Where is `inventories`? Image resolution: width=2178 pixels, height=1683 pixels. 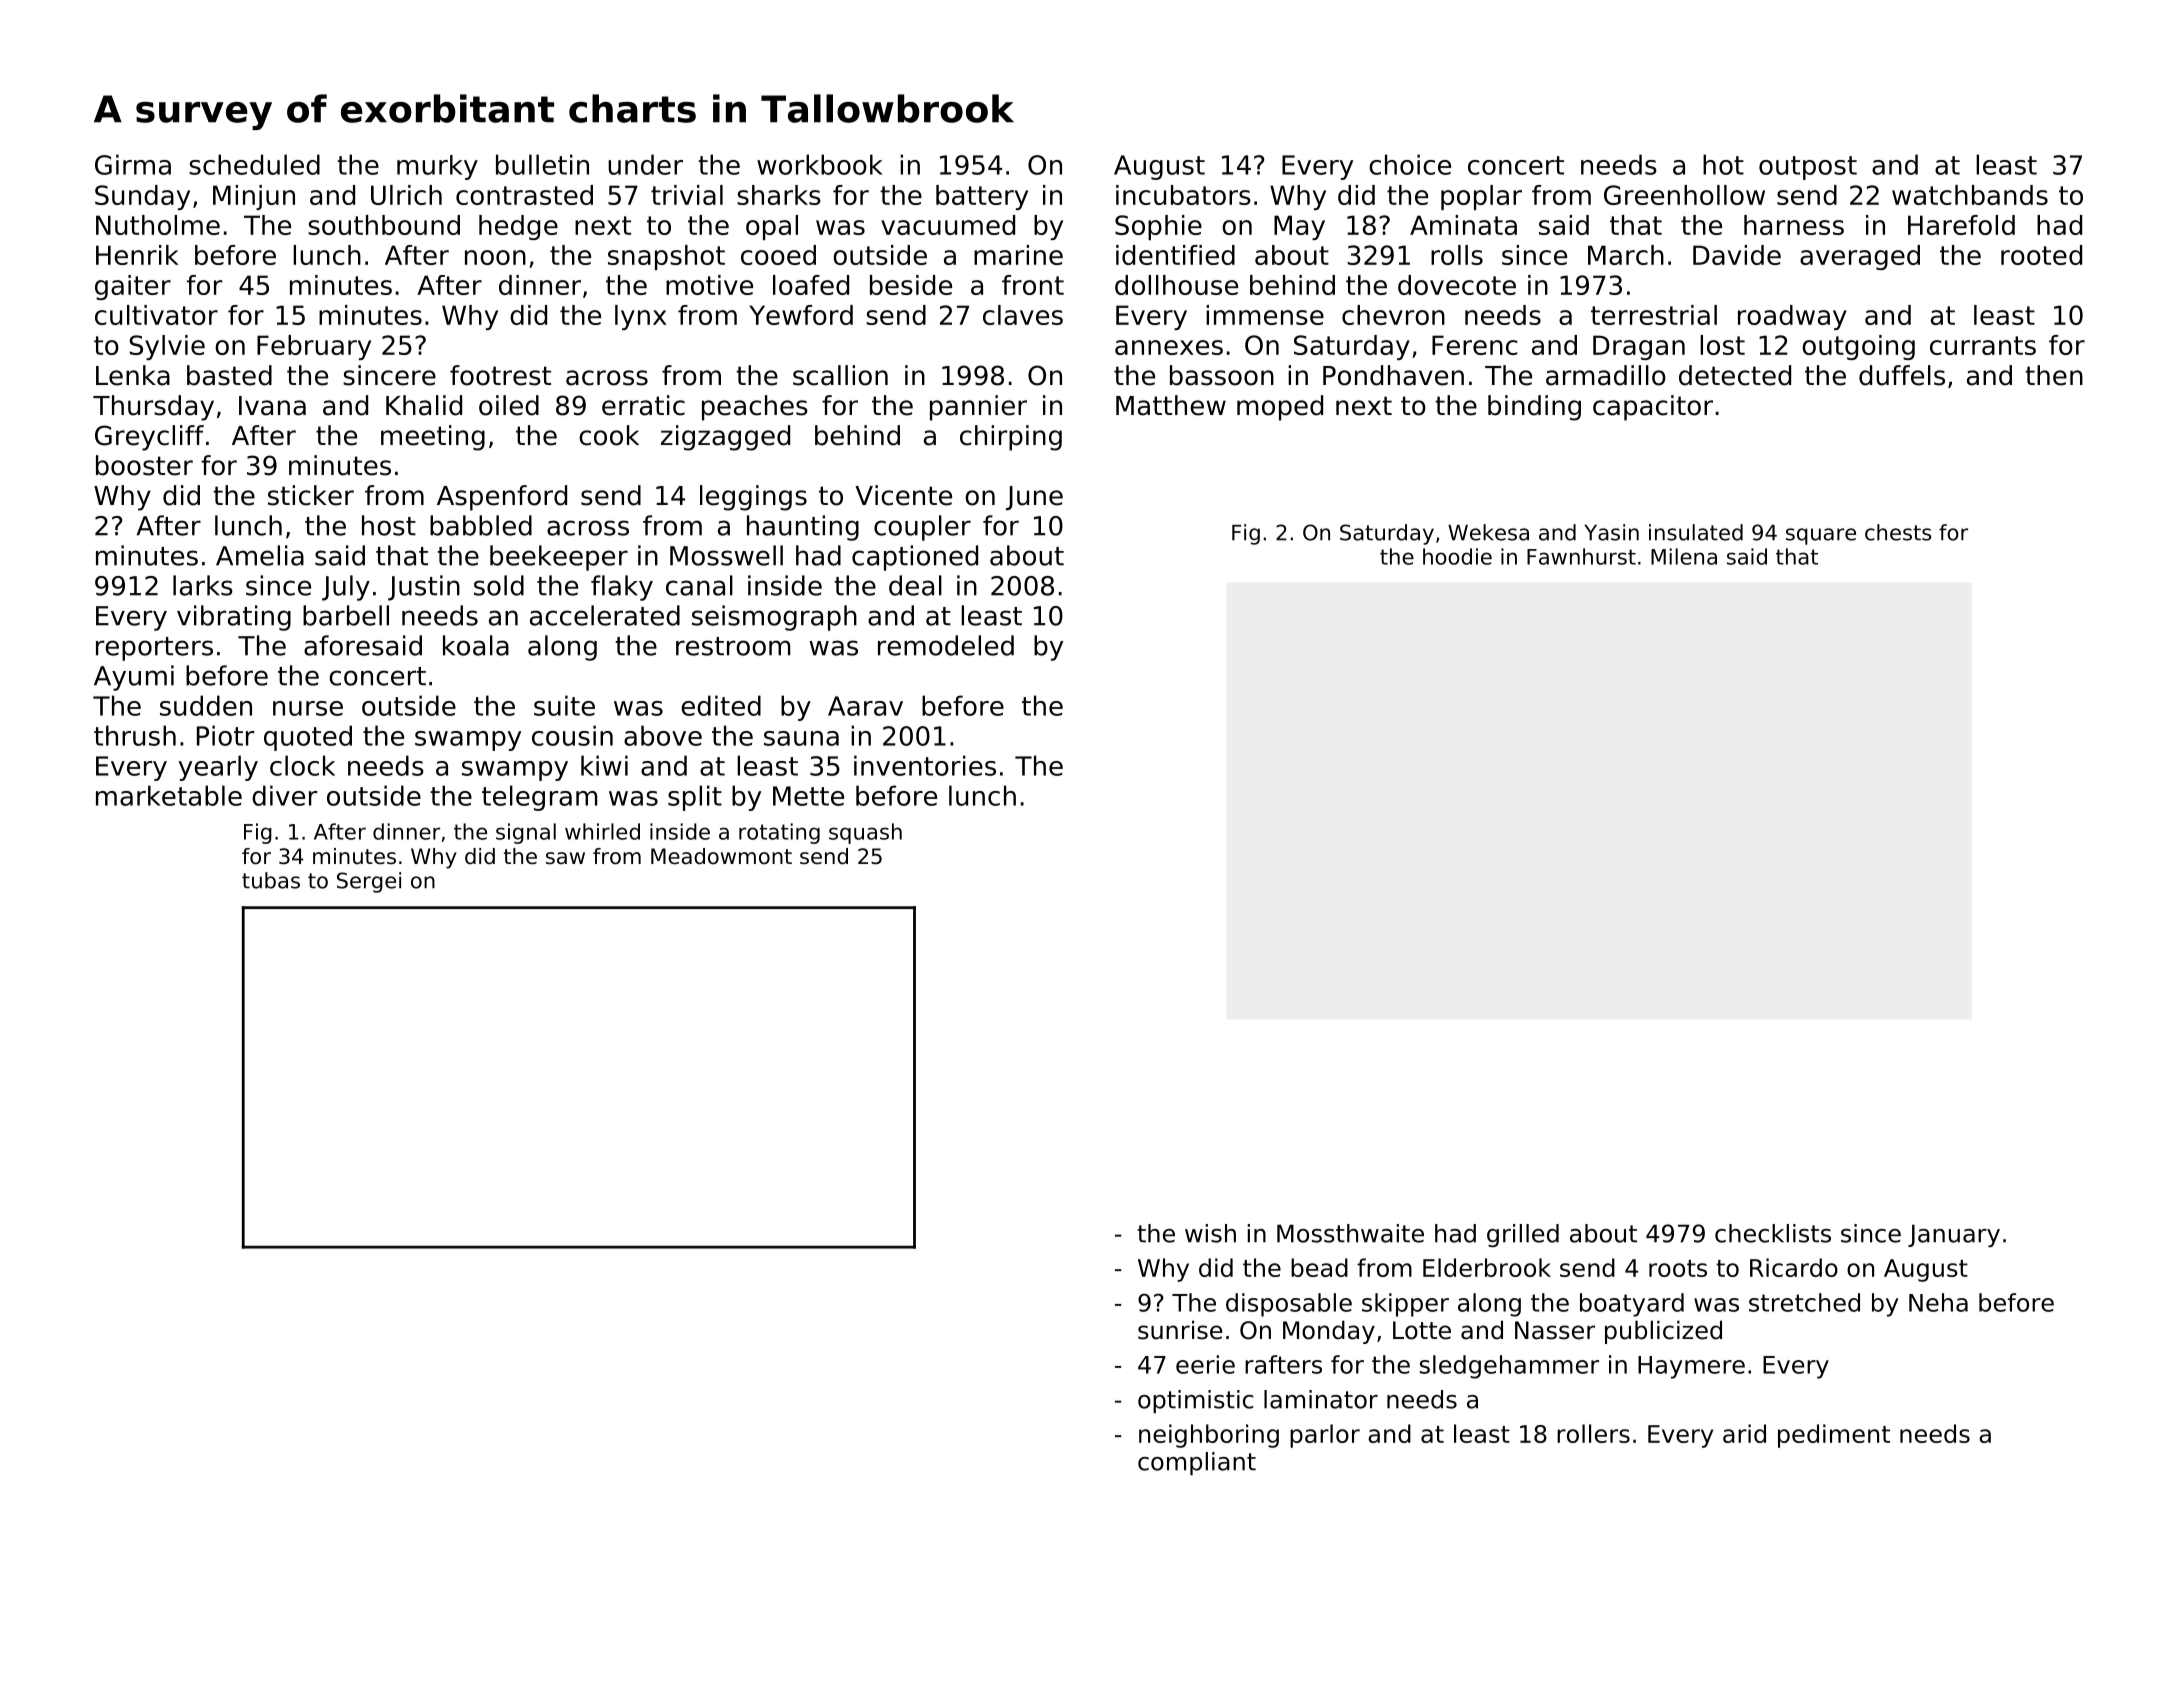
inventories is located at coordinates (925, 765).
